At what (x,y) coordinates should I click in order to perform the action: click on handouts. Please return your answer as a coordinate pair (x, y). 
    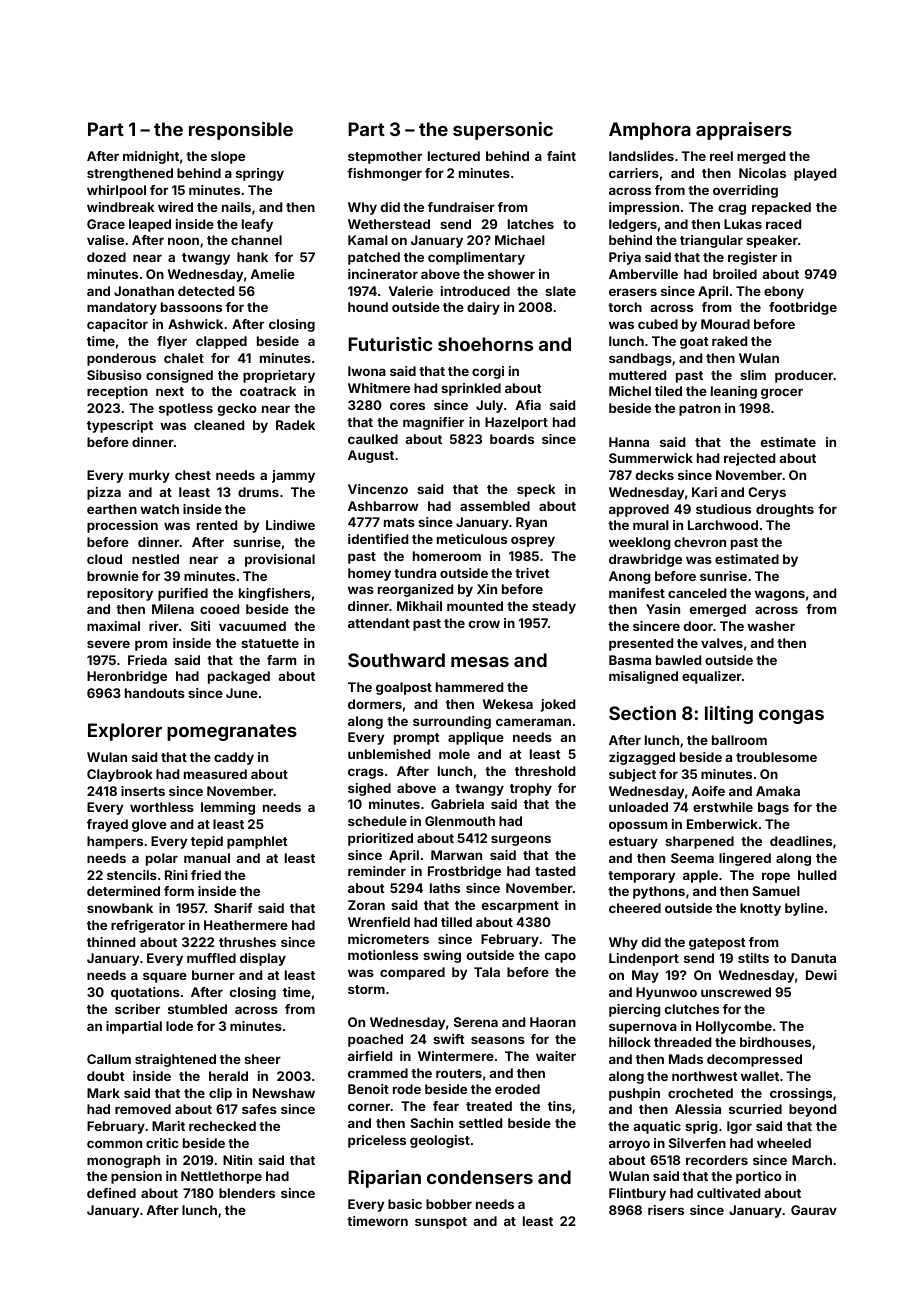
    Looking at the image, I should click on (155, 693).
